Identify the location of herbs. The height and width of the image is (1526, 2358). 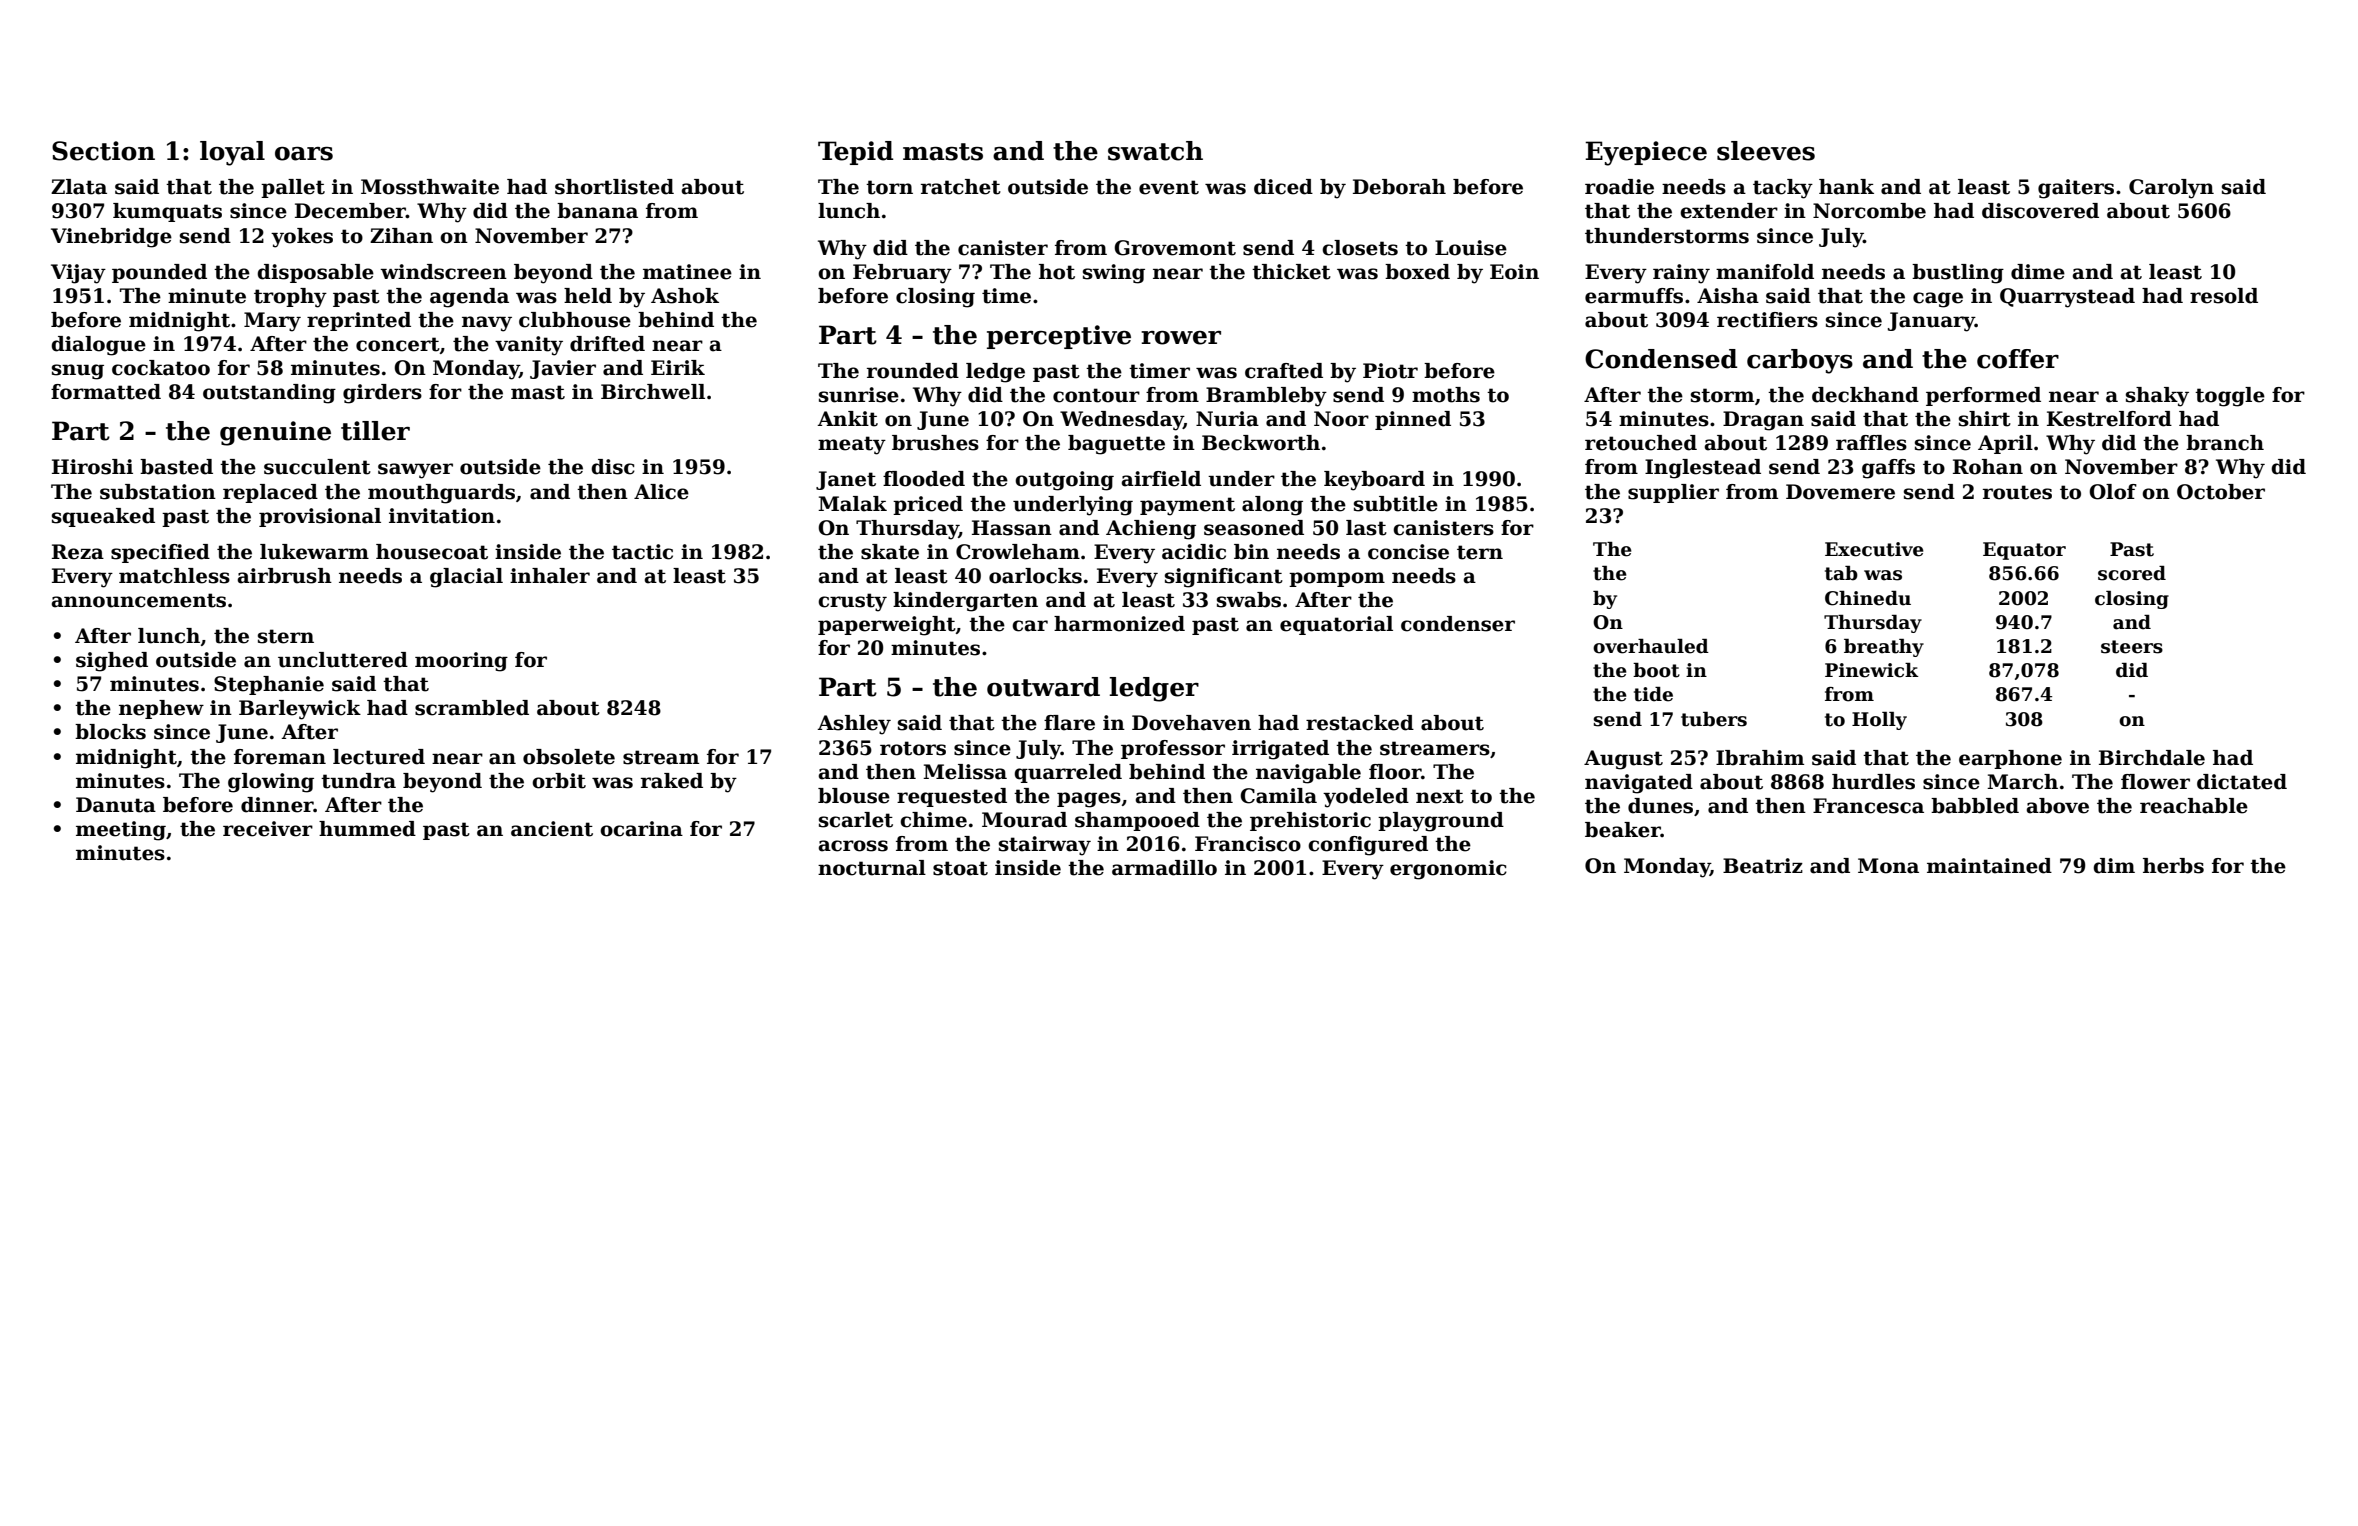
(2173, 866).
